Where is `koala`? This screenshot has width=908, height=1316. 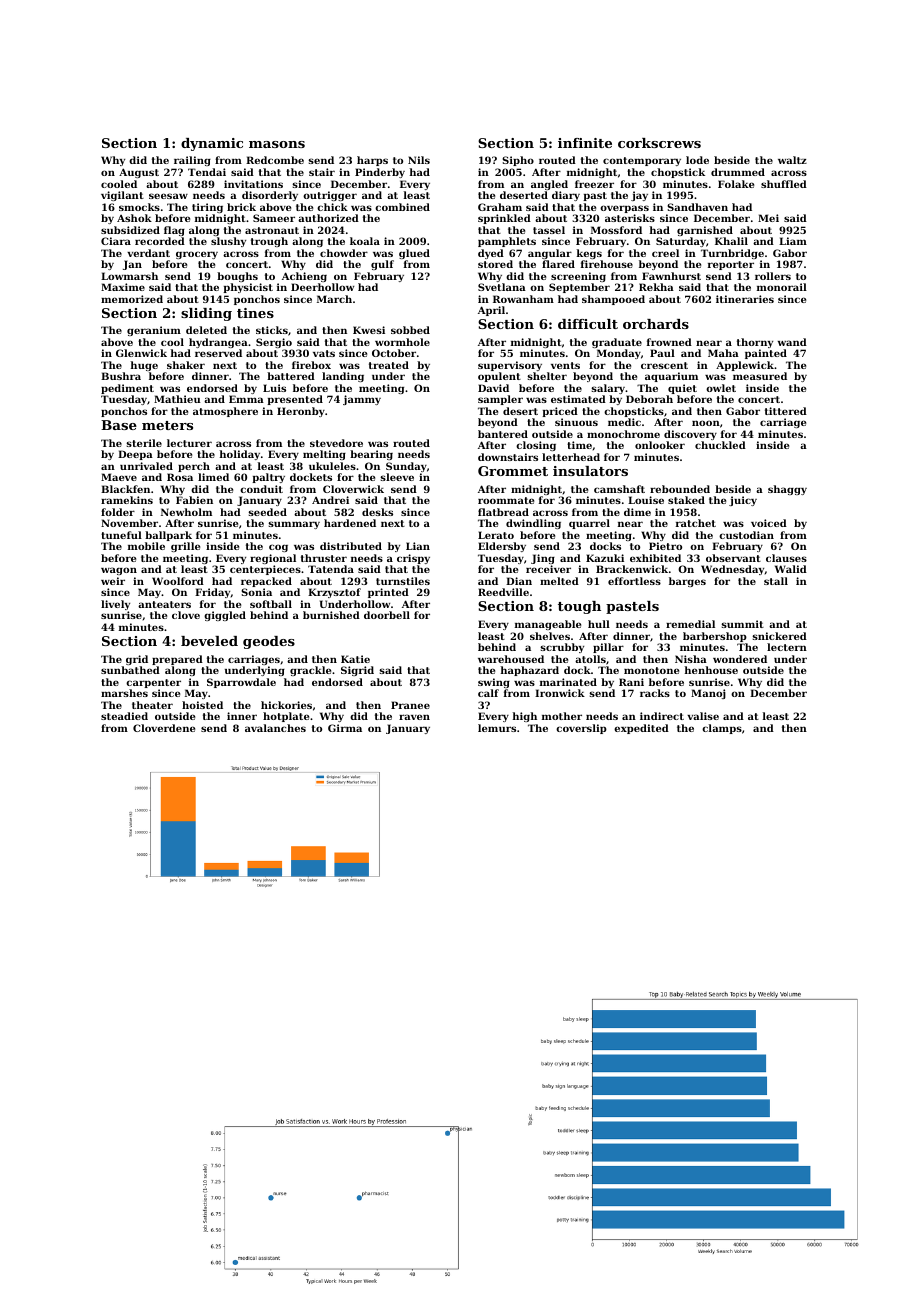
koala is located at coordinates (365, 241).
